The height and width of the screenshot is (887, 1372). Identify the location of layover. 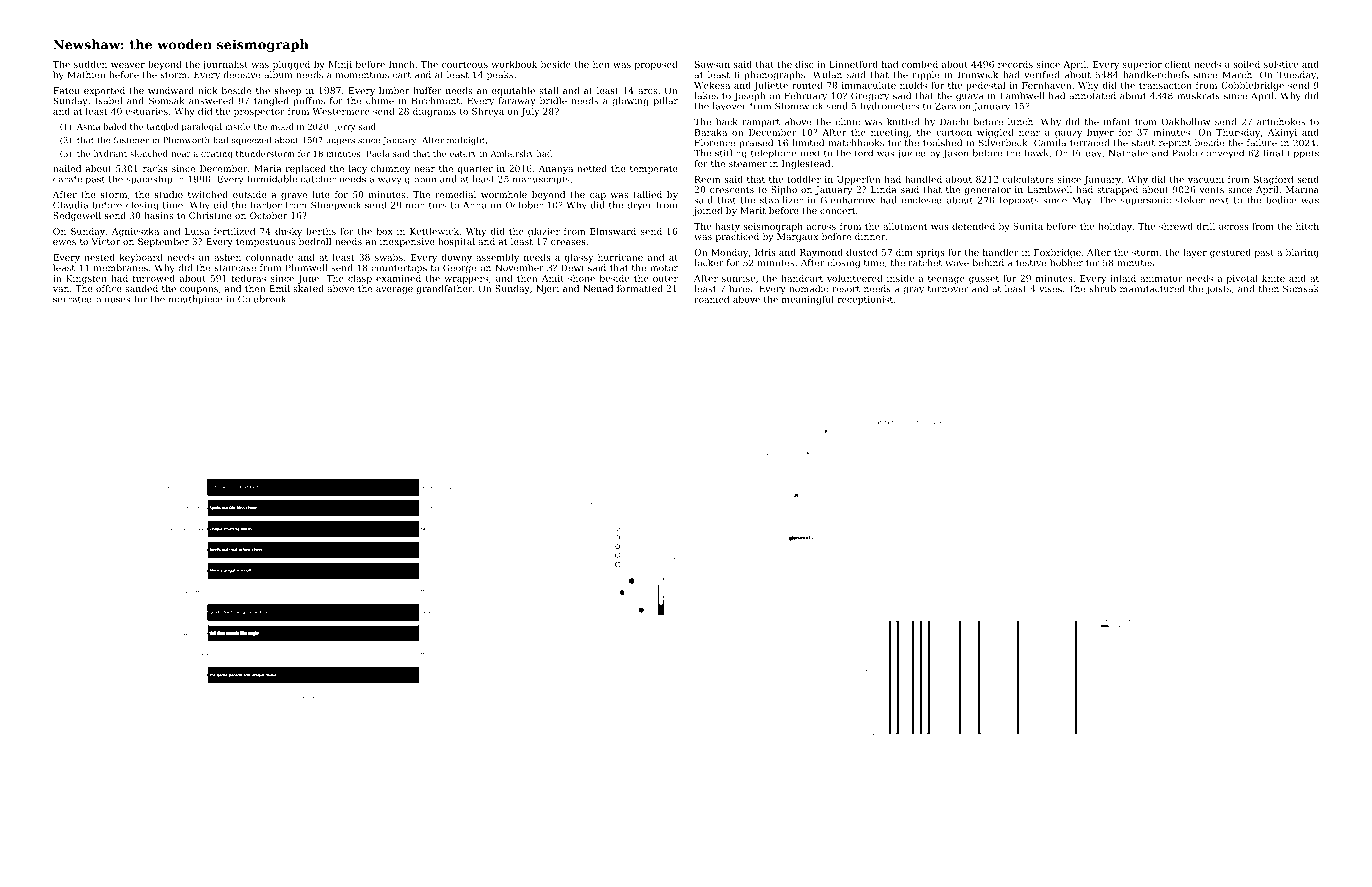
(730, 107).
